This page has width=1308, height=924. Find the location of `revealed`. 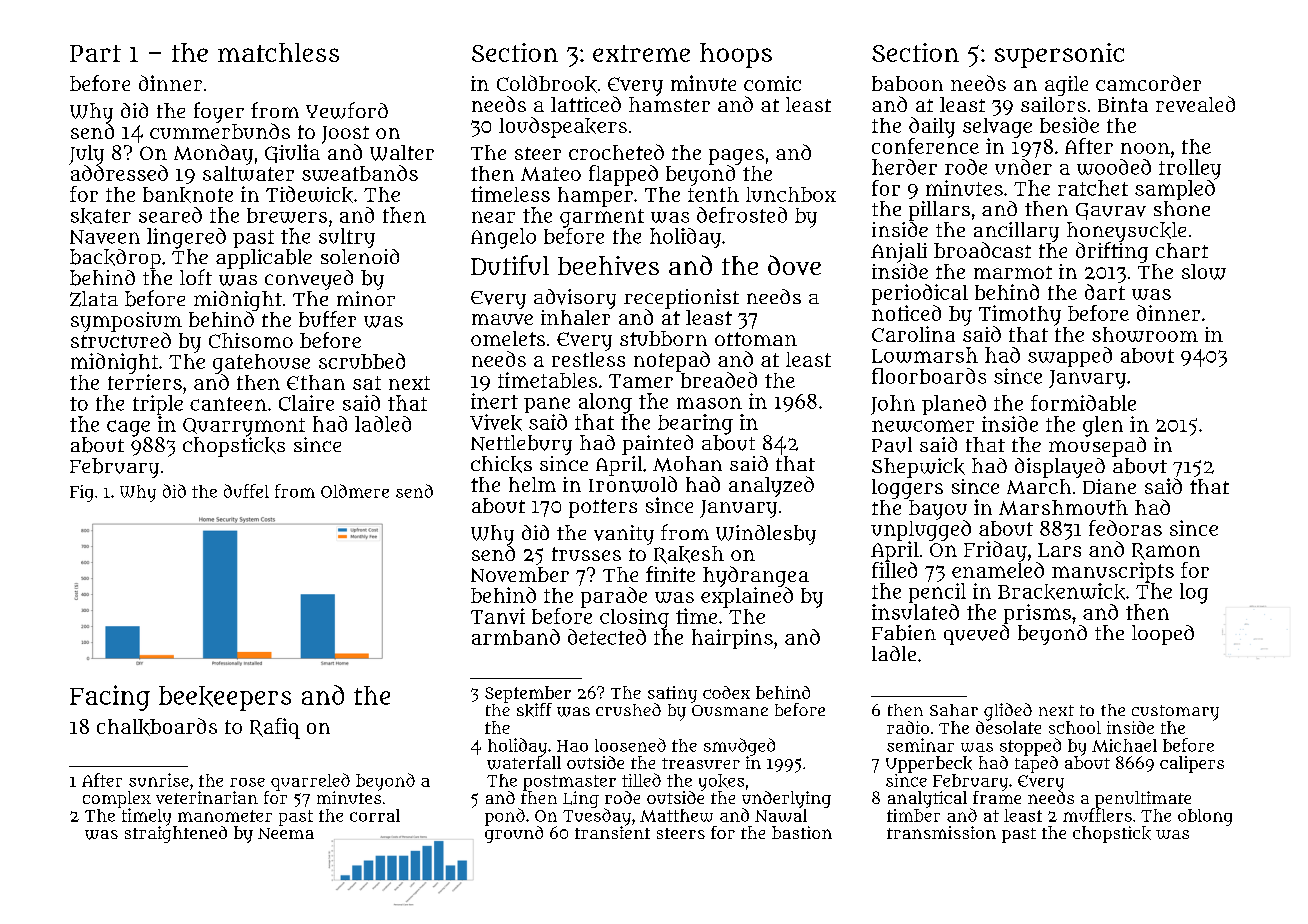

revealed is located at coordinates (1195, 104).
